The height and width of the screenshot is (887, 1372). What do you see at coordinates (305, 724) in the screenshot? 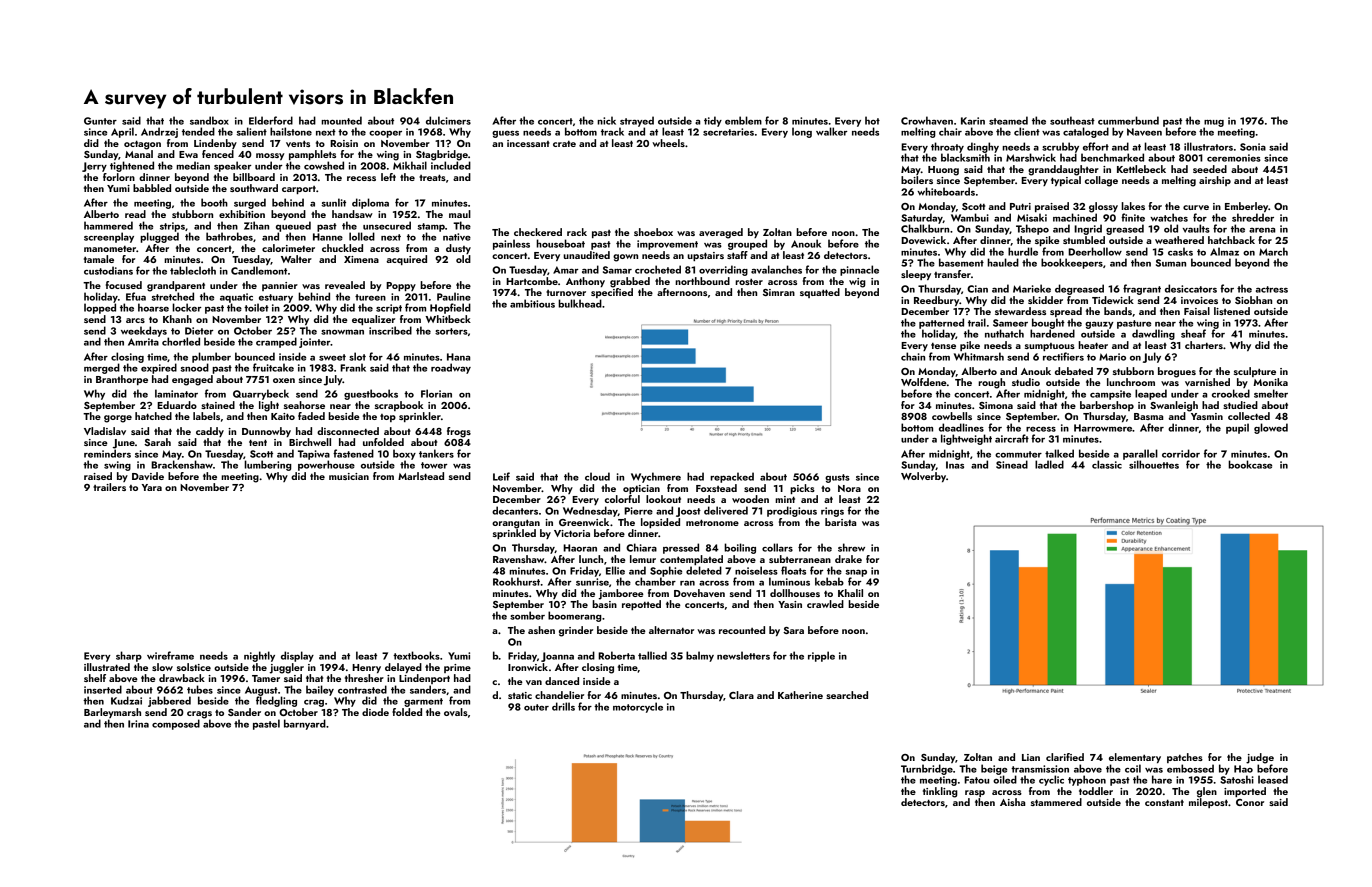
I see `barnyard` at bounding box center [305, 724].
